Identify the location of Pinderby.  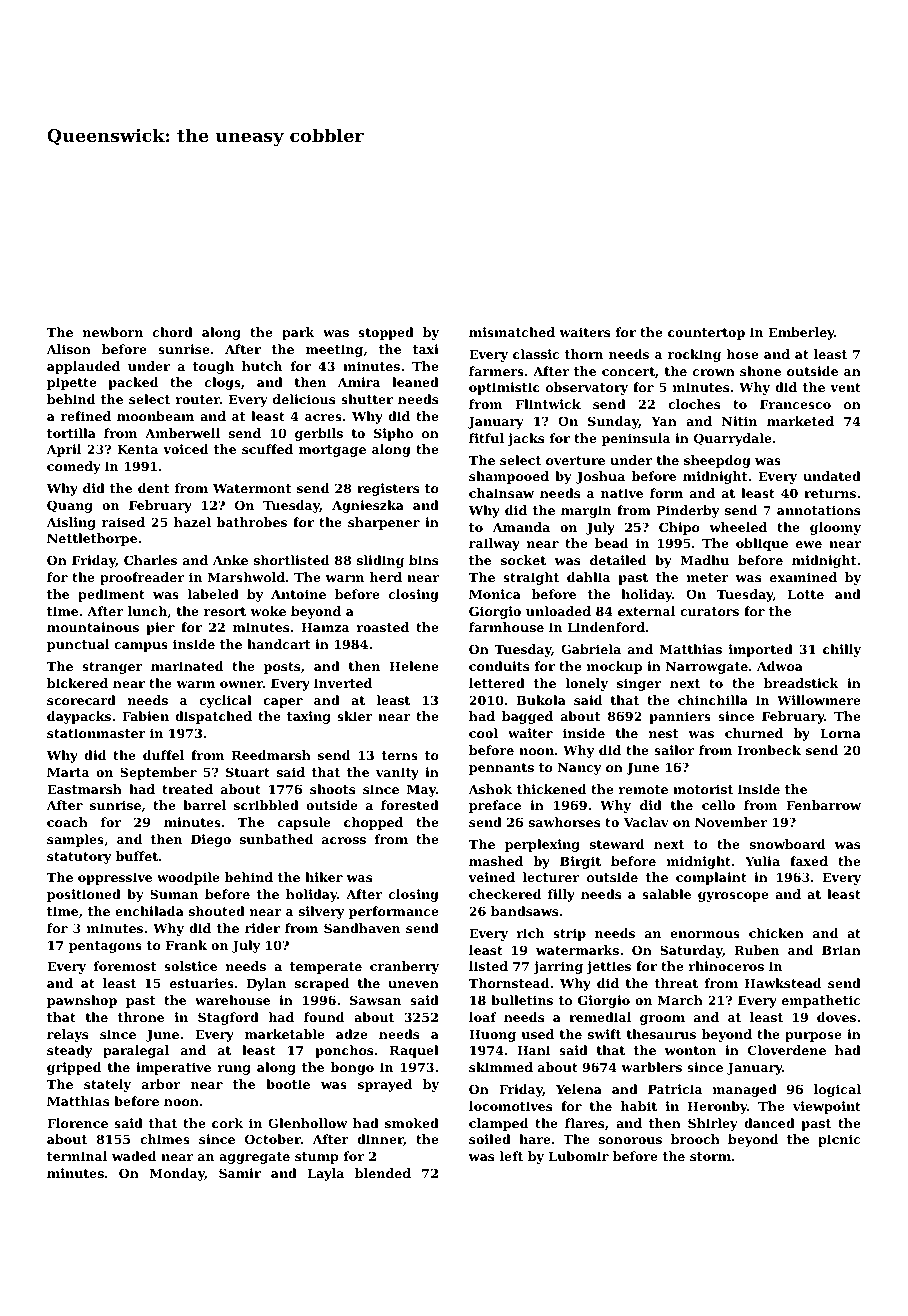
(687, 511).
